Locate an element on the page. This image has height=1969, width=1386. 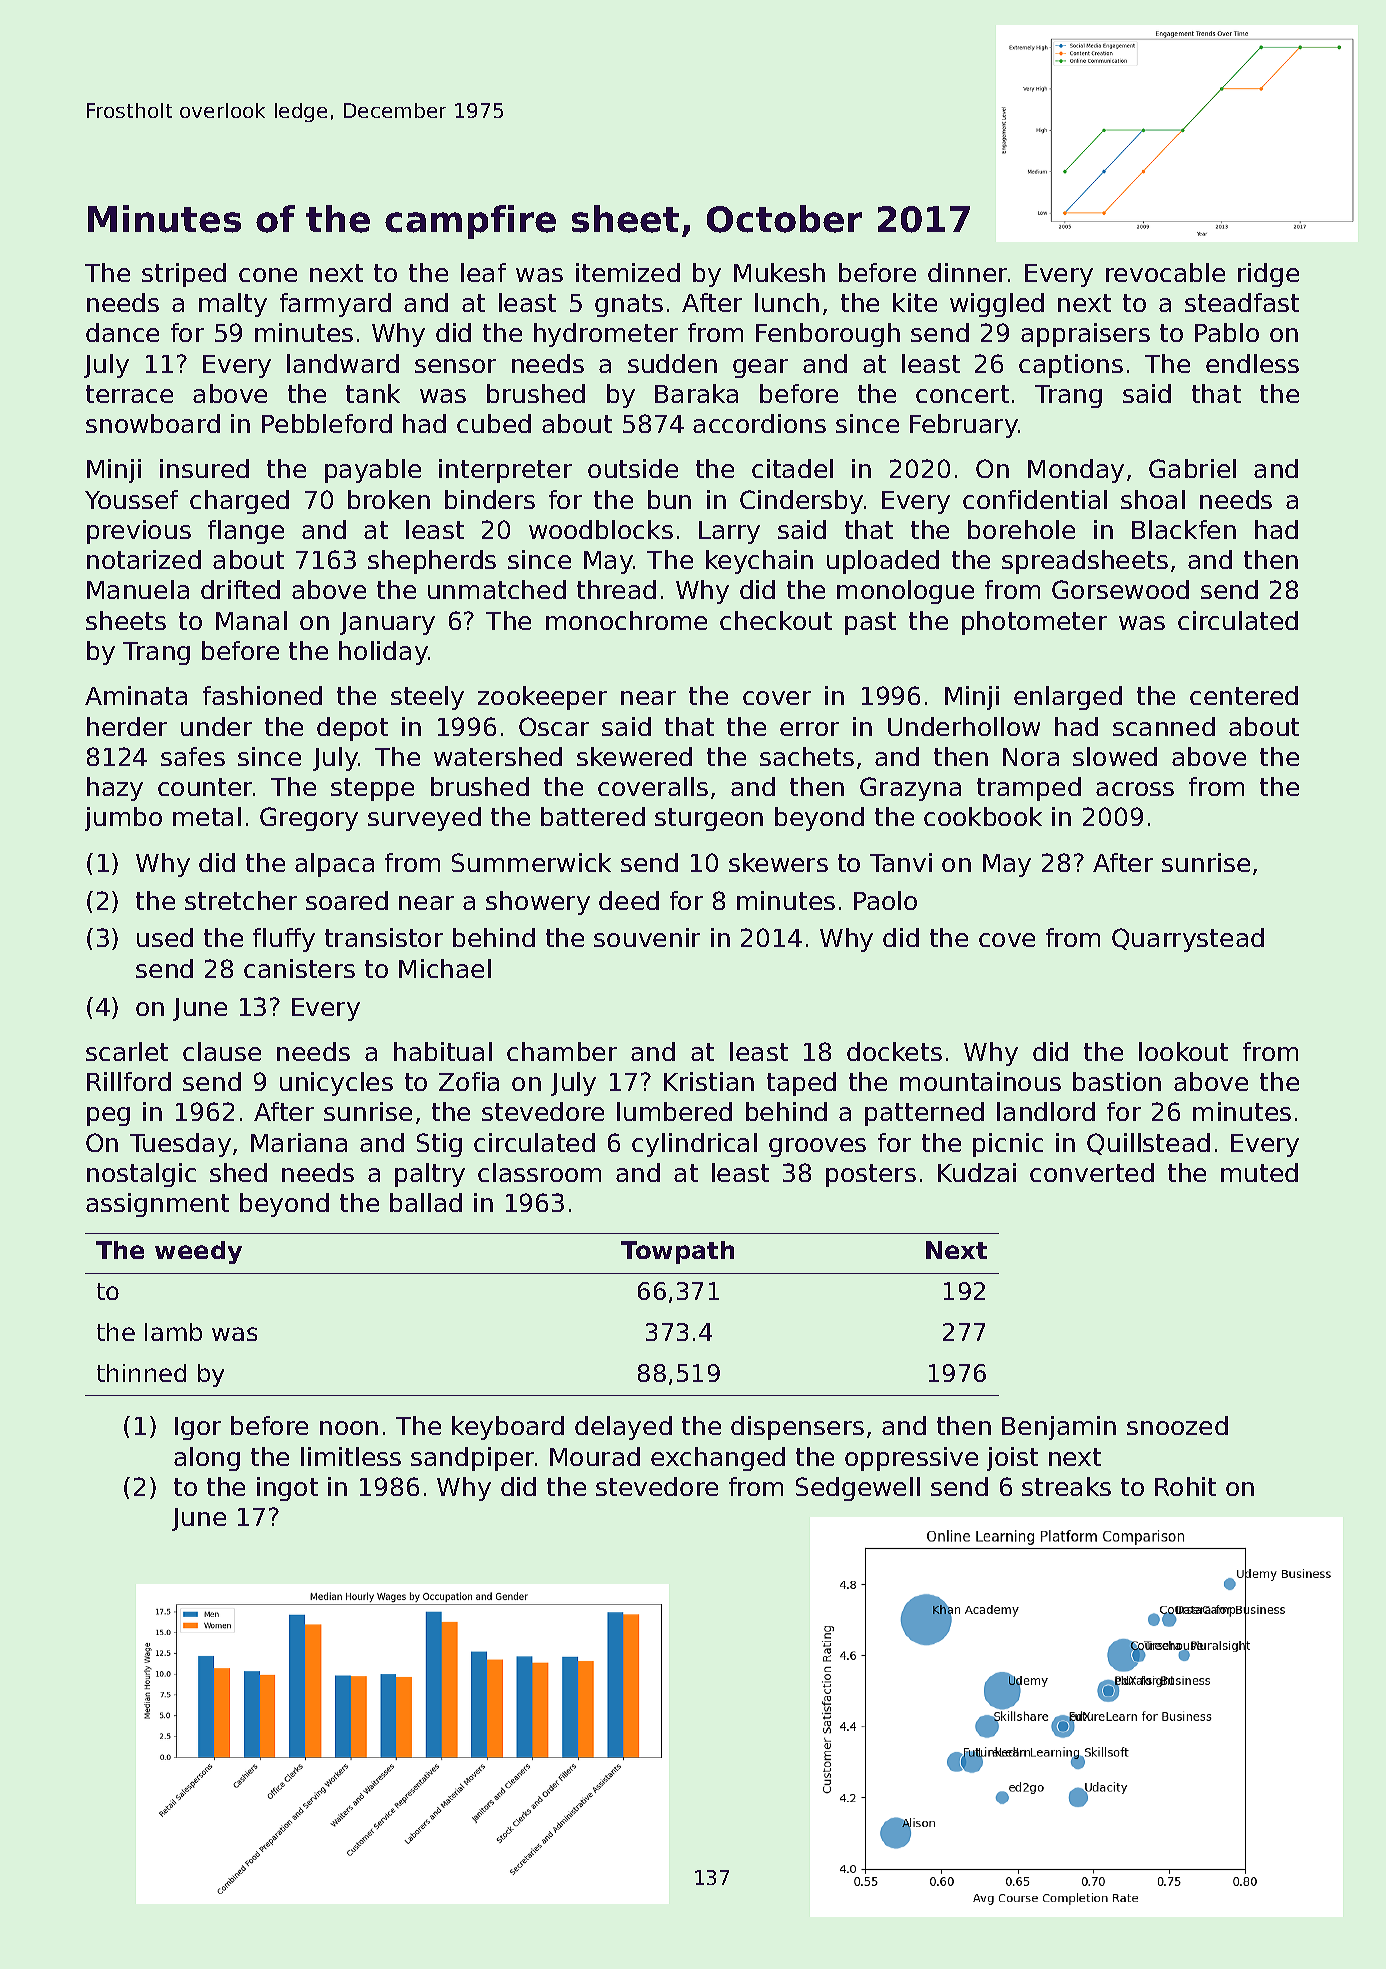
jumbo is located at coordinates (123, 819).
